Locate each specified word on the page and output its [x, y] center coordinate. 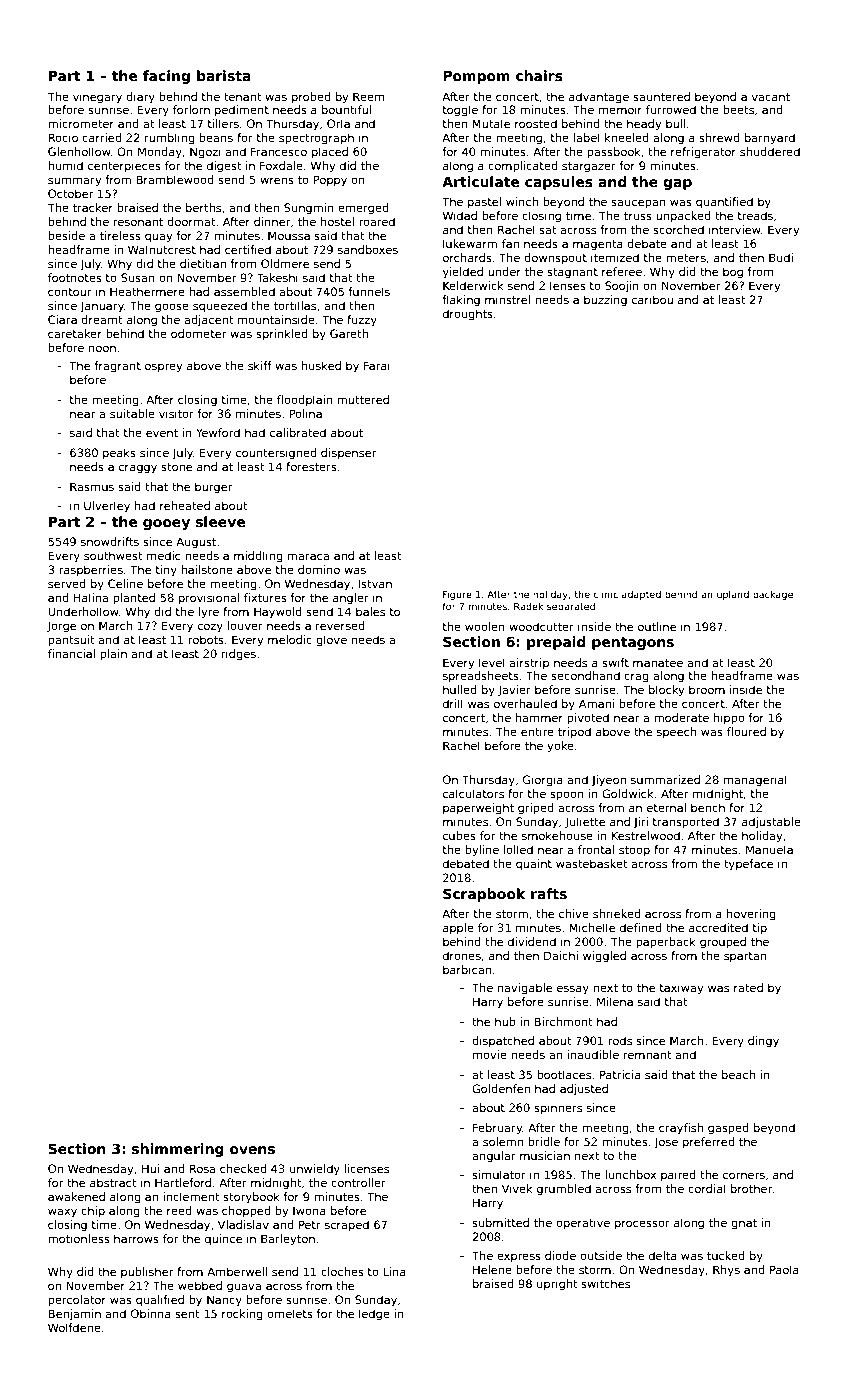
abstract [113, 1182]
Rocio [63, 137]
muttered [363, 399]
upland [733, 595]
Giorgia [543, 781]
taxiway [681, 989]
